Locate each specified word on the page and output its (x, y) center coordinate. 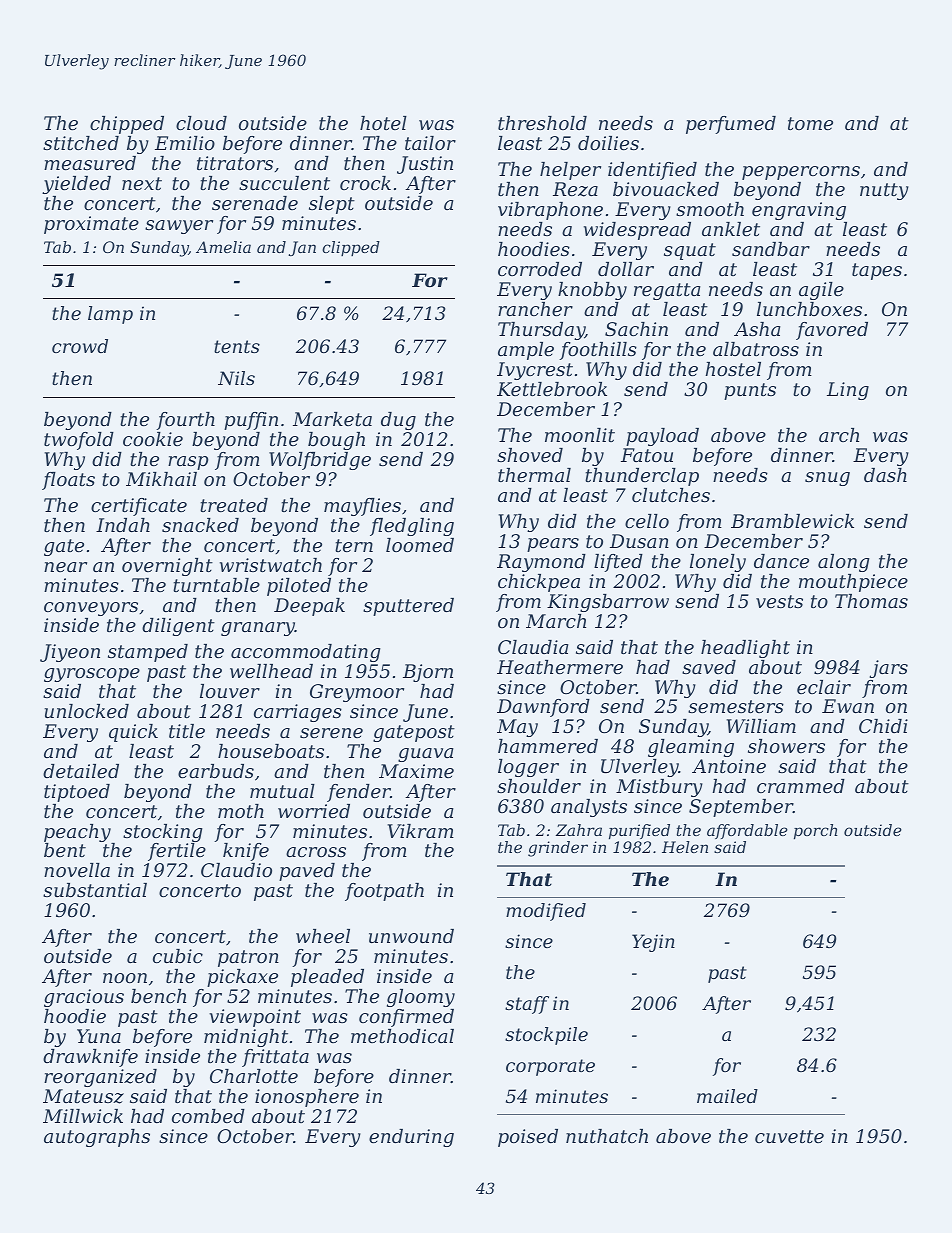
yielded (76, 185)
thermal (534, 475)
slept (332, 205)
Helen (685, 847)
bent (65, 850)
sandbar (771, 249)
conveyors (91, 609)
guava (425, 755)
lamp (110, 315)
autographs (97, 1138)
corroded (540, 269)
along (844, 563)
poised (528, 1138)
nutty (884, 191)
